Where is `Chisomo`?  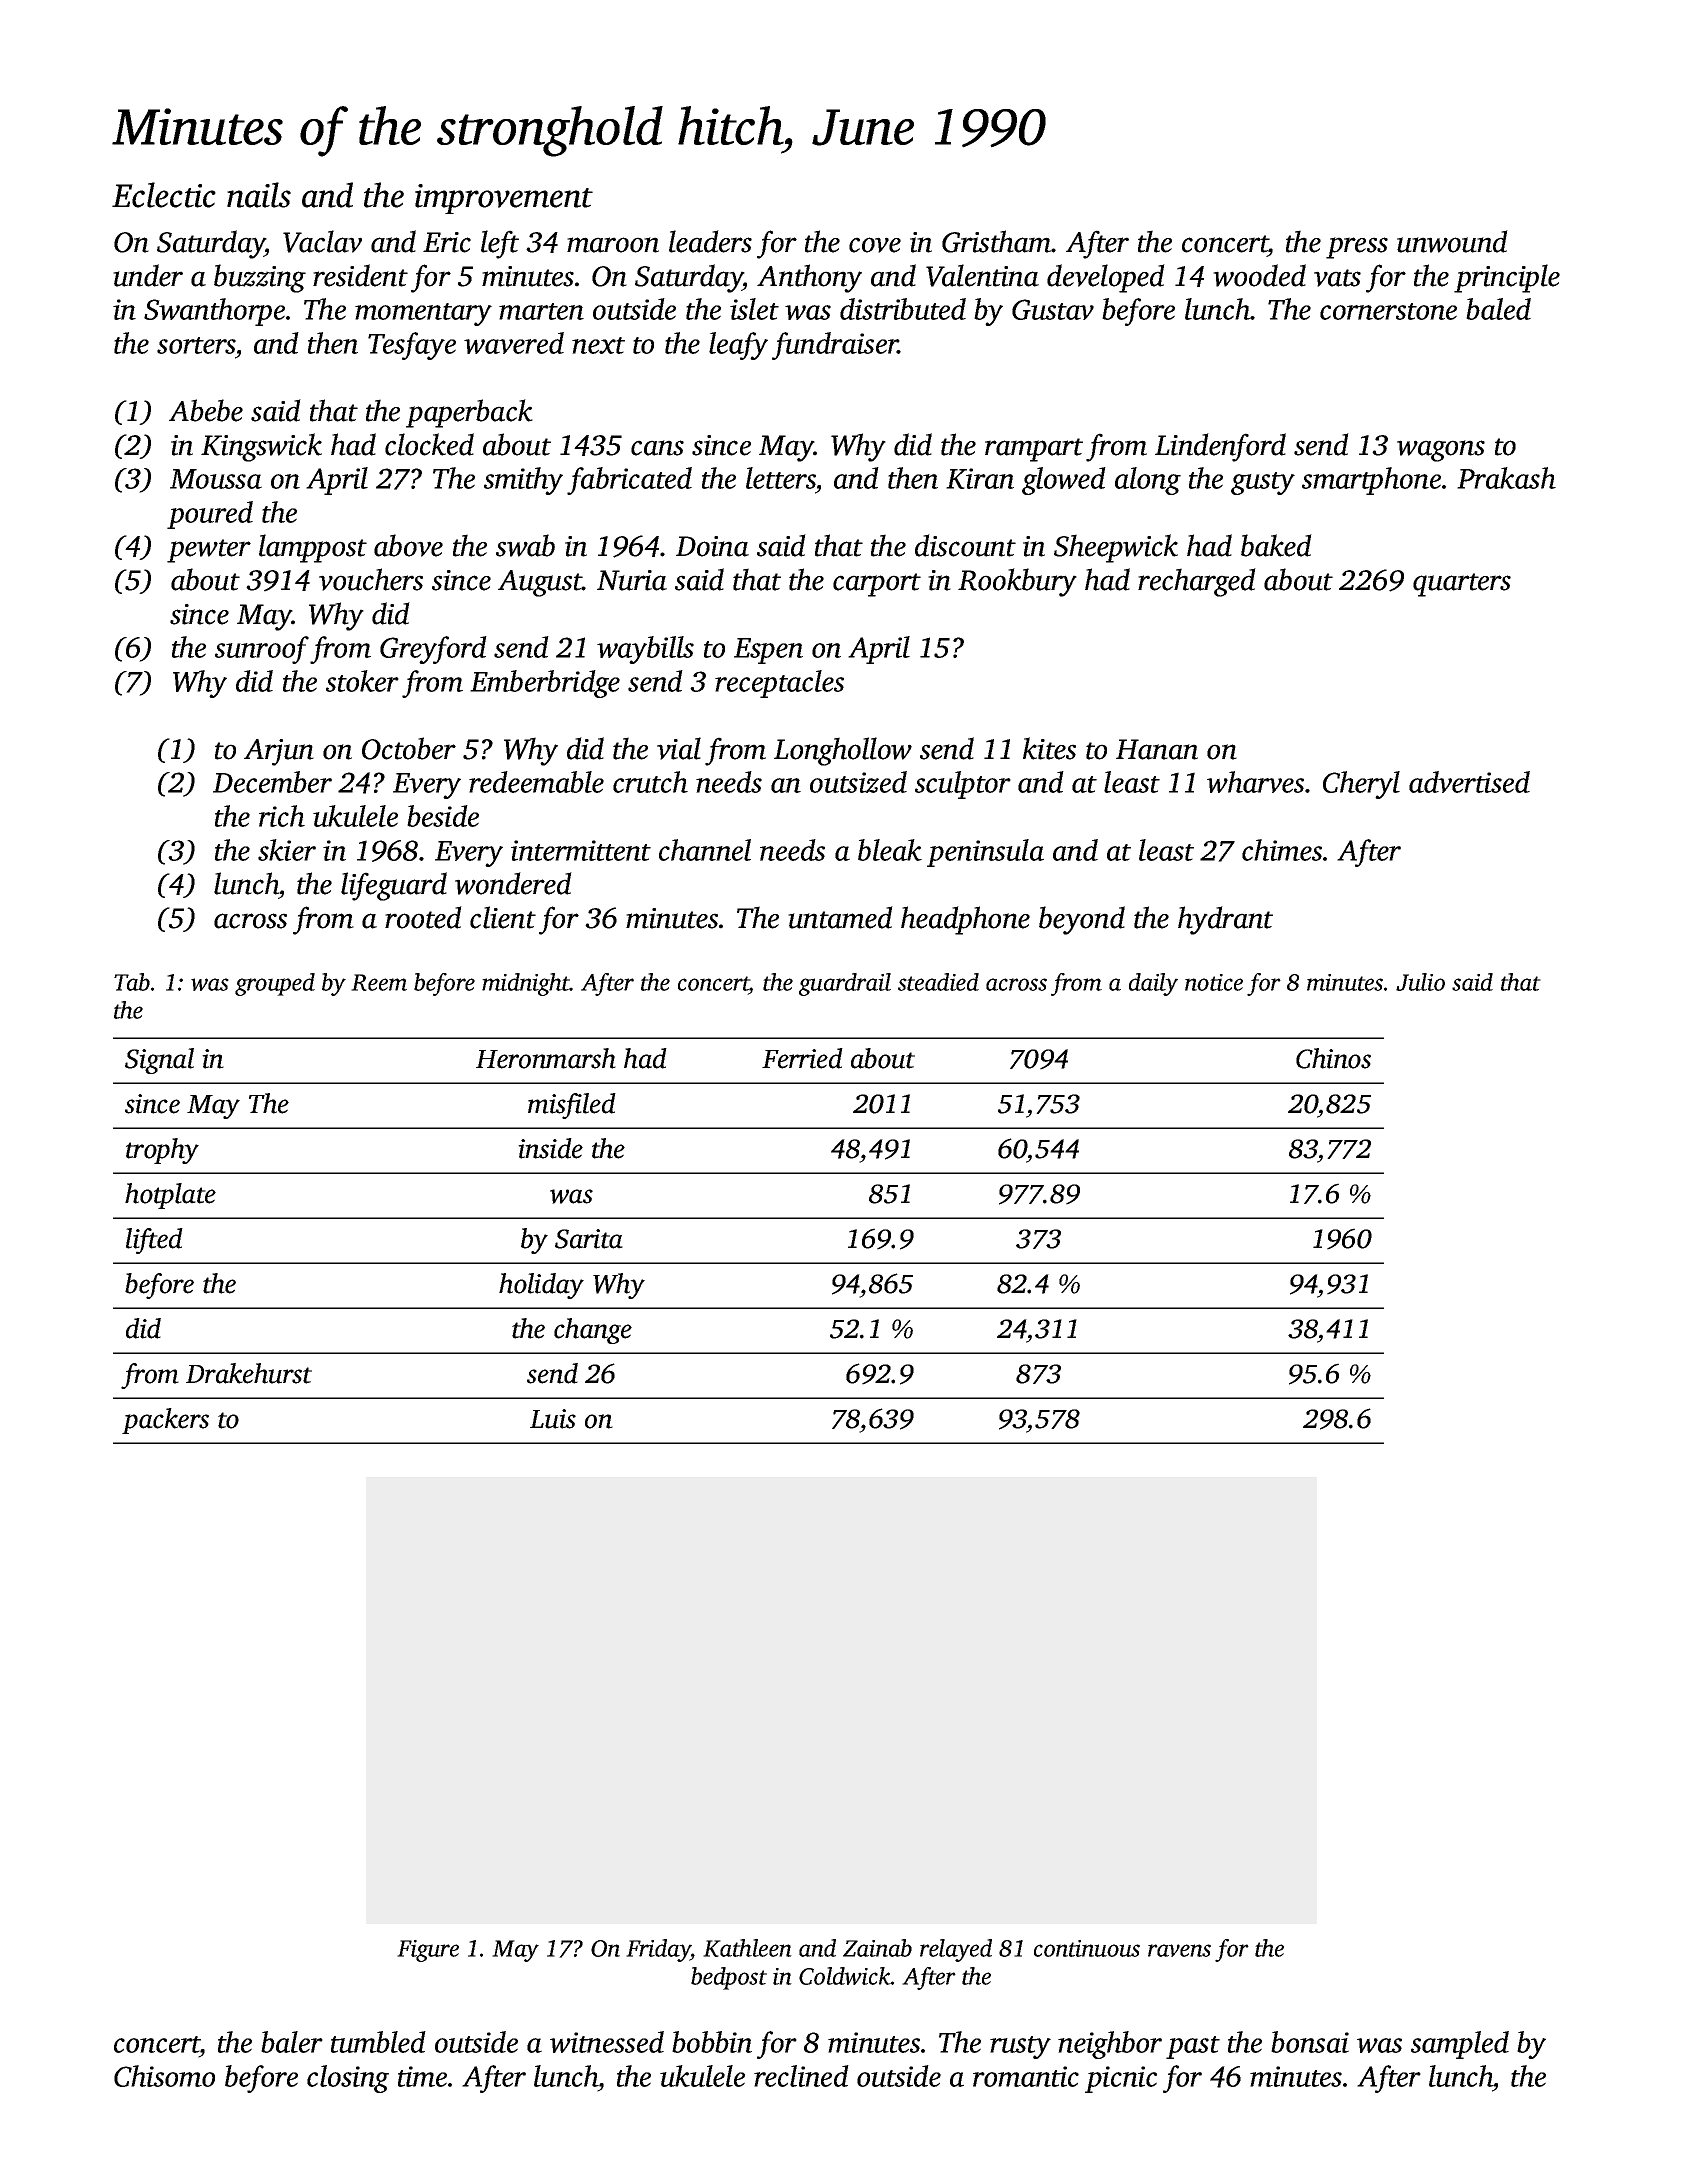 Chisomo is located at coordinates (164, 2076).
